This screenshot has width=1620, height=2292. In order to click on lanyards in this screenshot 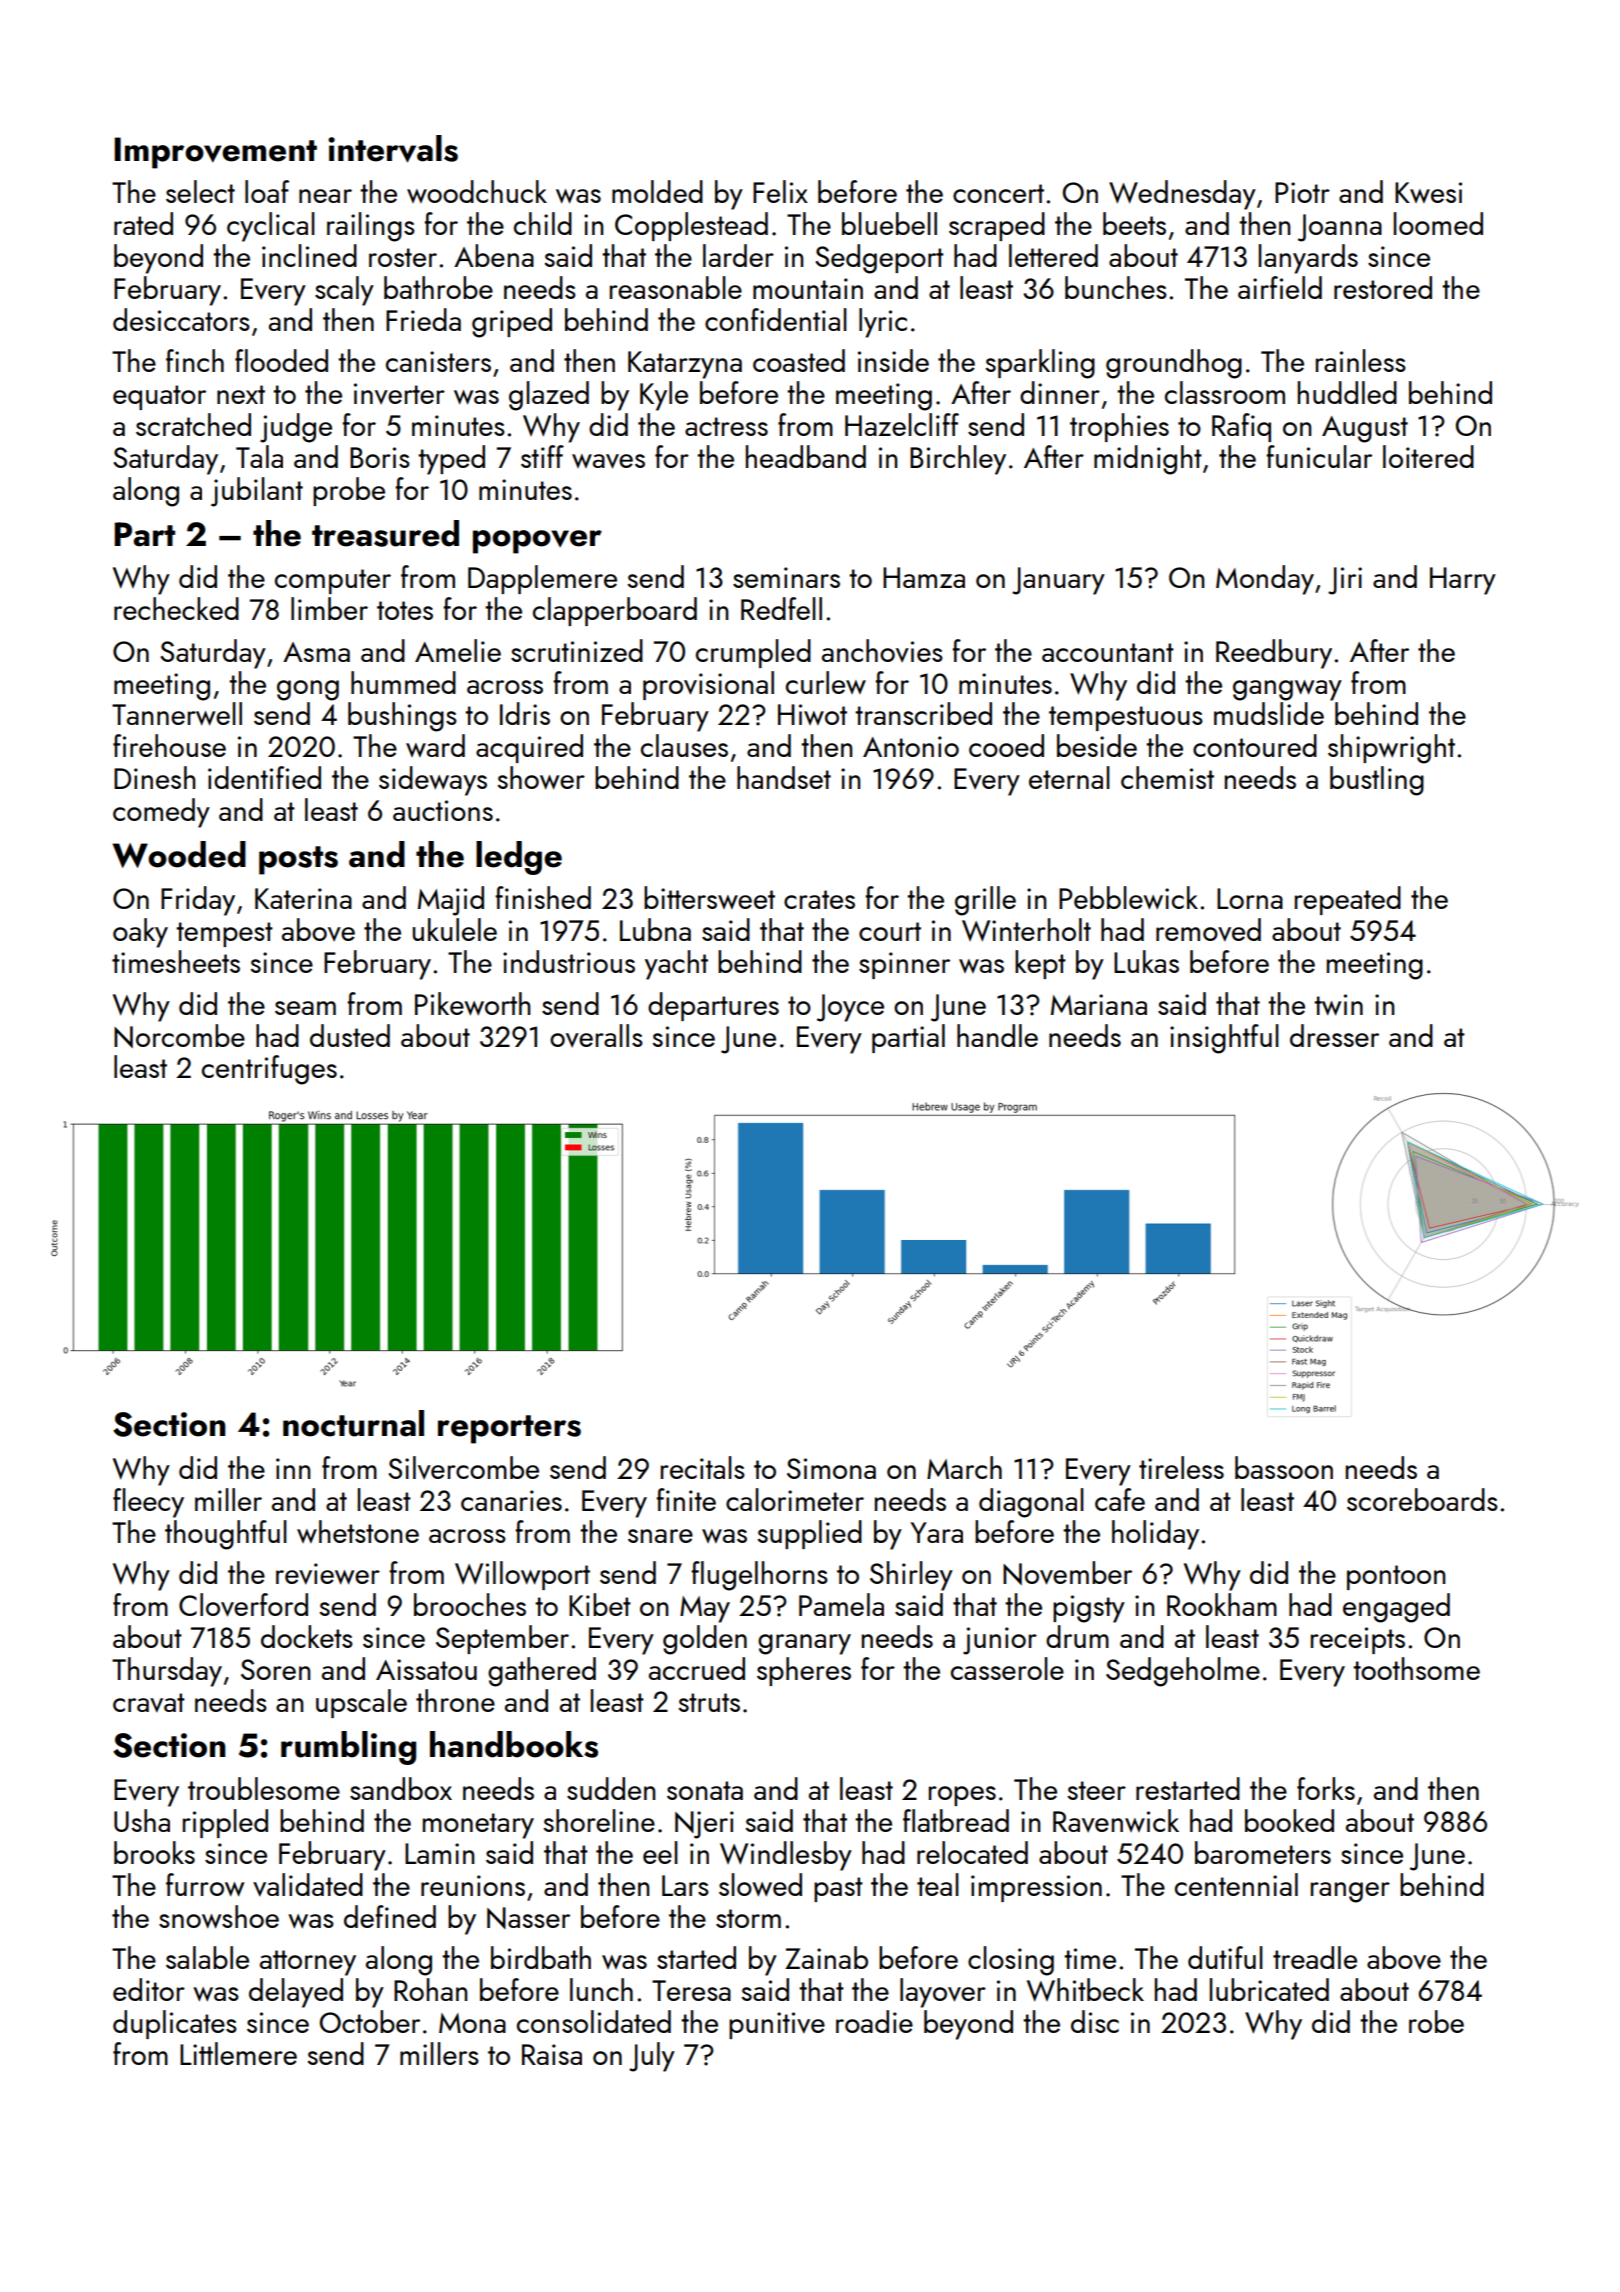, I will do `click(1308, 259)`.
